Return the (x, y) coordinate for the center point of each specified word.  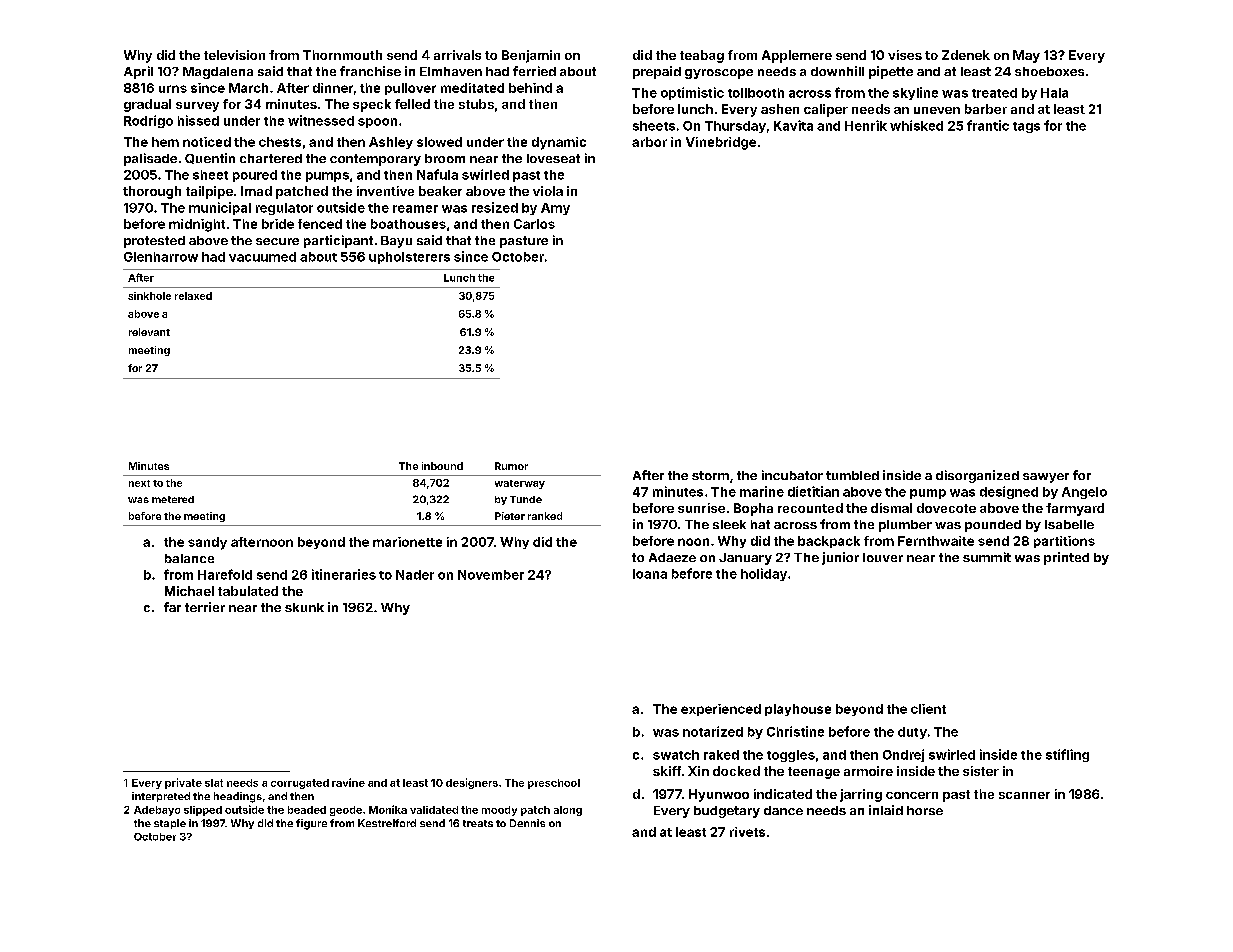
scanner (1024, 795)
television (234, 55)
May (1026, 56)
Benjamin (531, 56)
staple (170, 824)
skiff (667, 771)
